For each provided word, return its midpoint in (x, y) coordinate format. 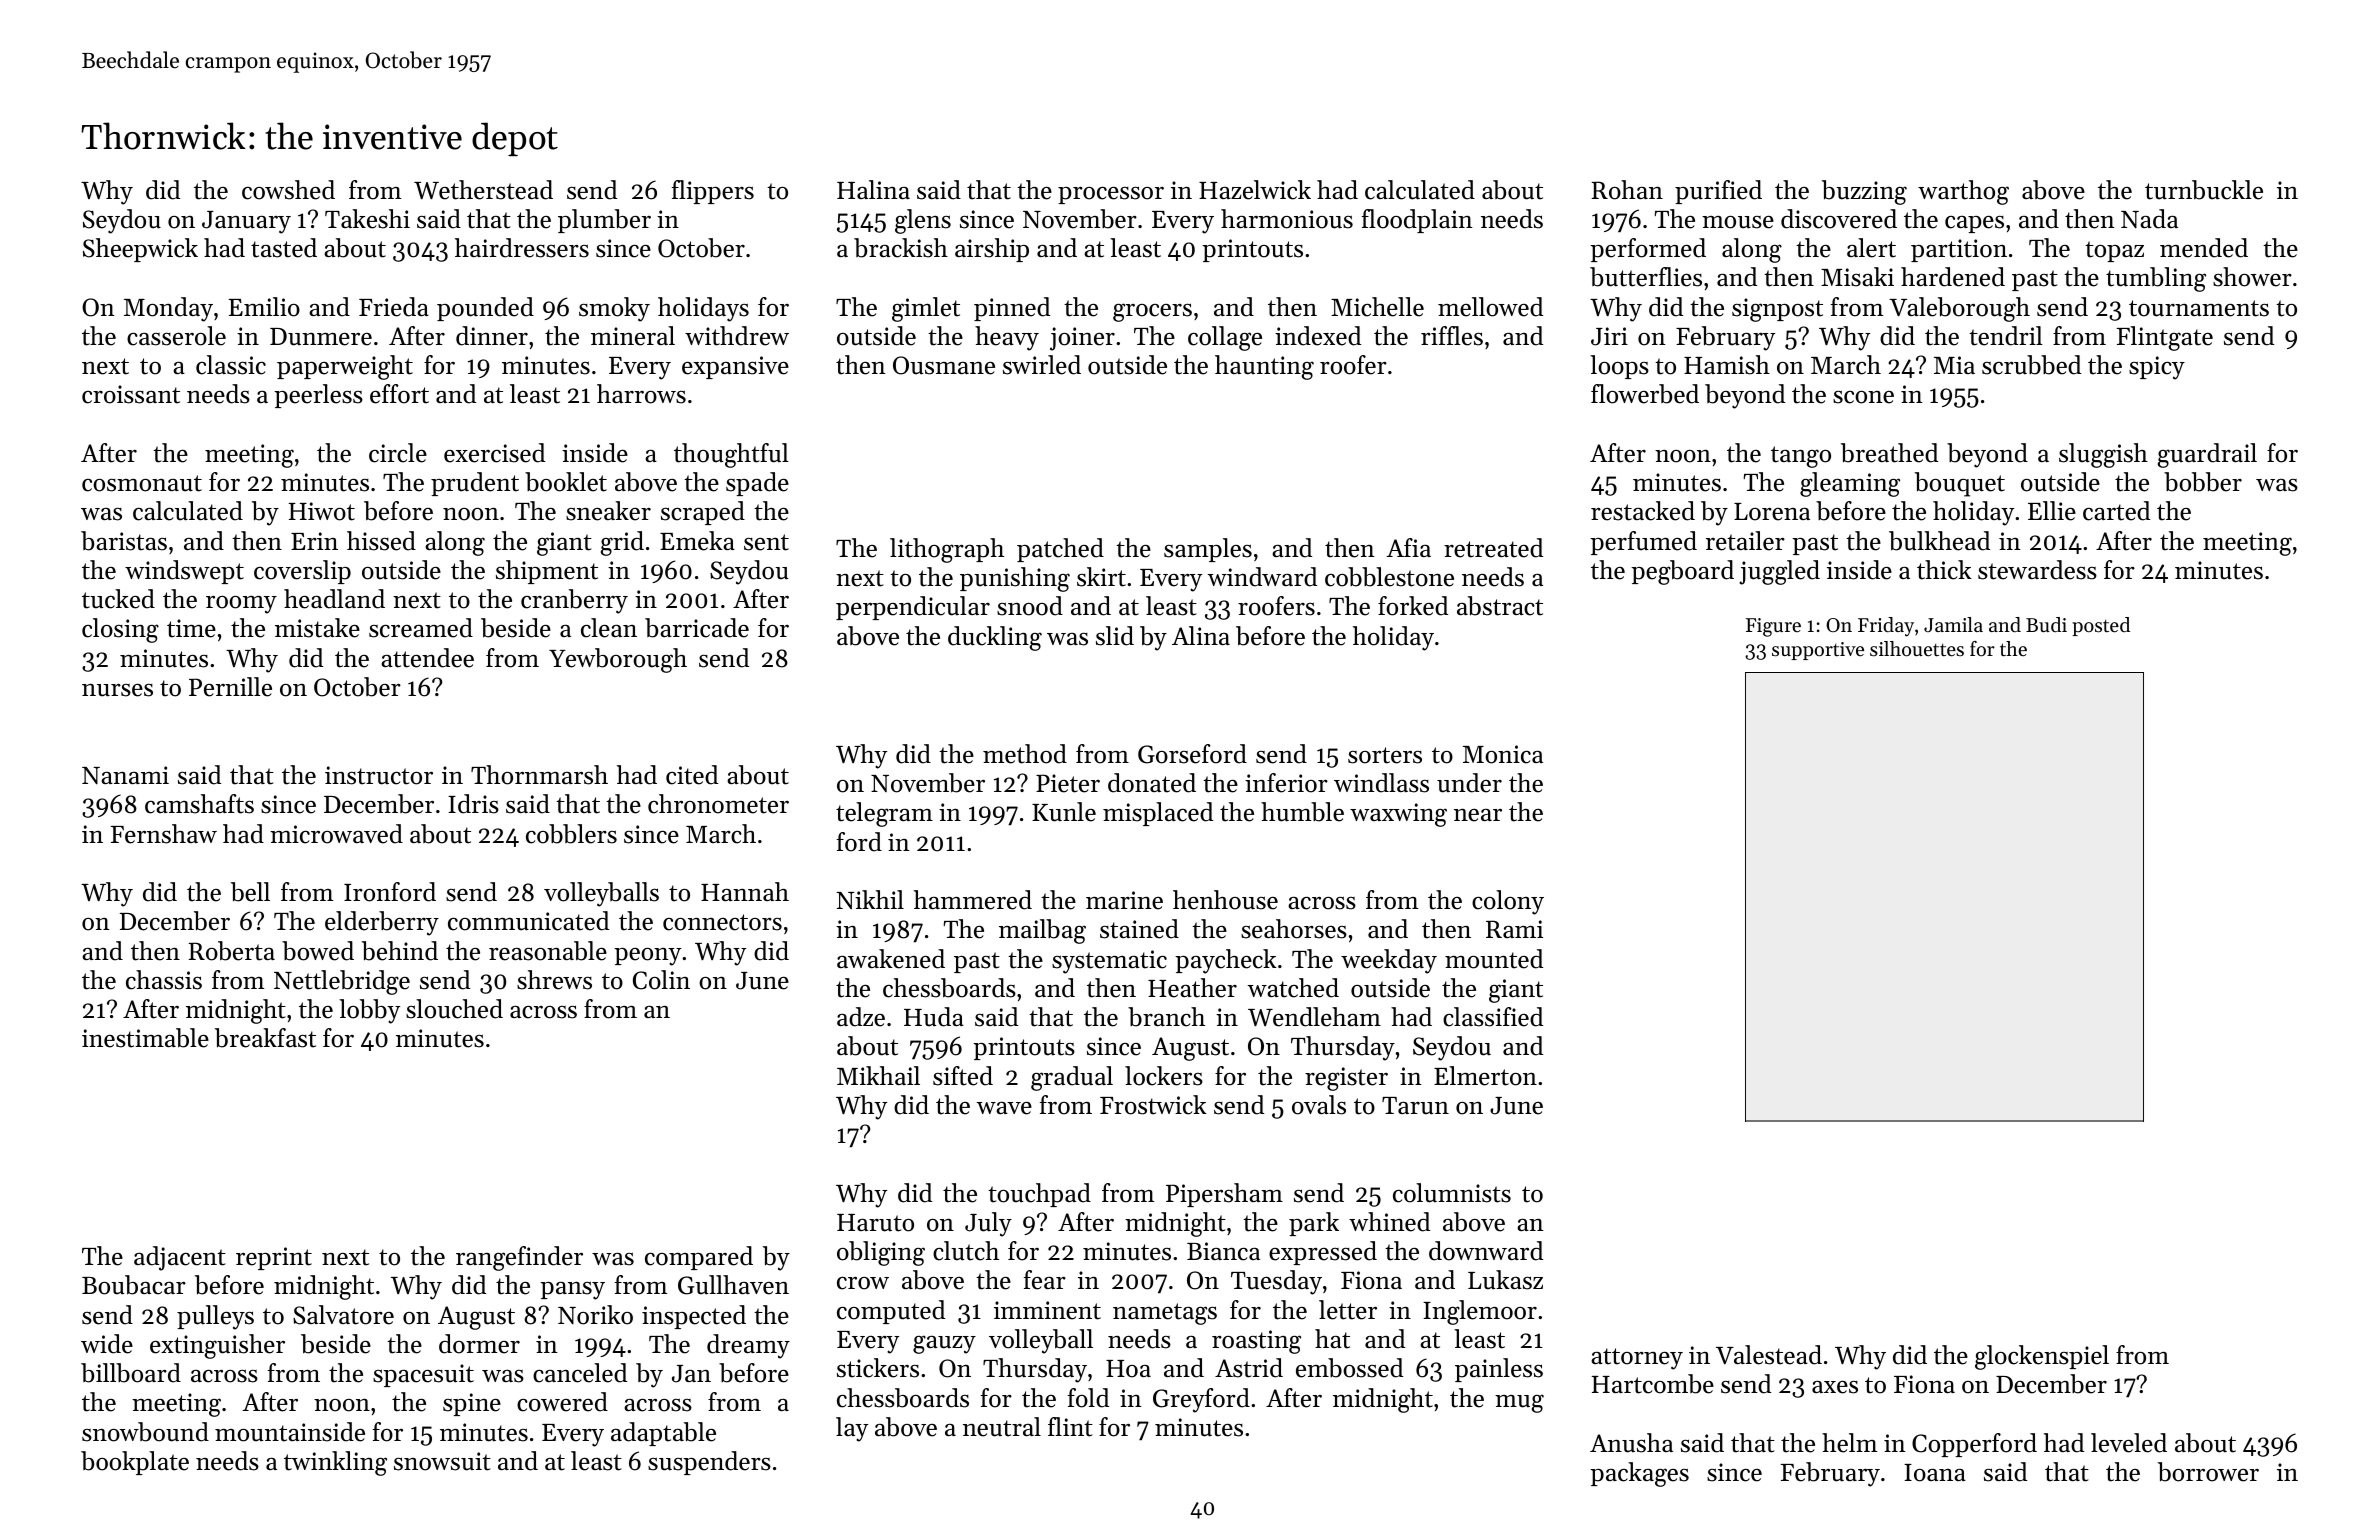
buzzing (1864, 192)
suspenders (709, 1463)
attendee (427, 658)
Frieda (394, 307)
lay (852, 1429)
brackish (901, 248)
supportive (1818, 651)
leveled (2129, 1443)
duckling (995, 638)
